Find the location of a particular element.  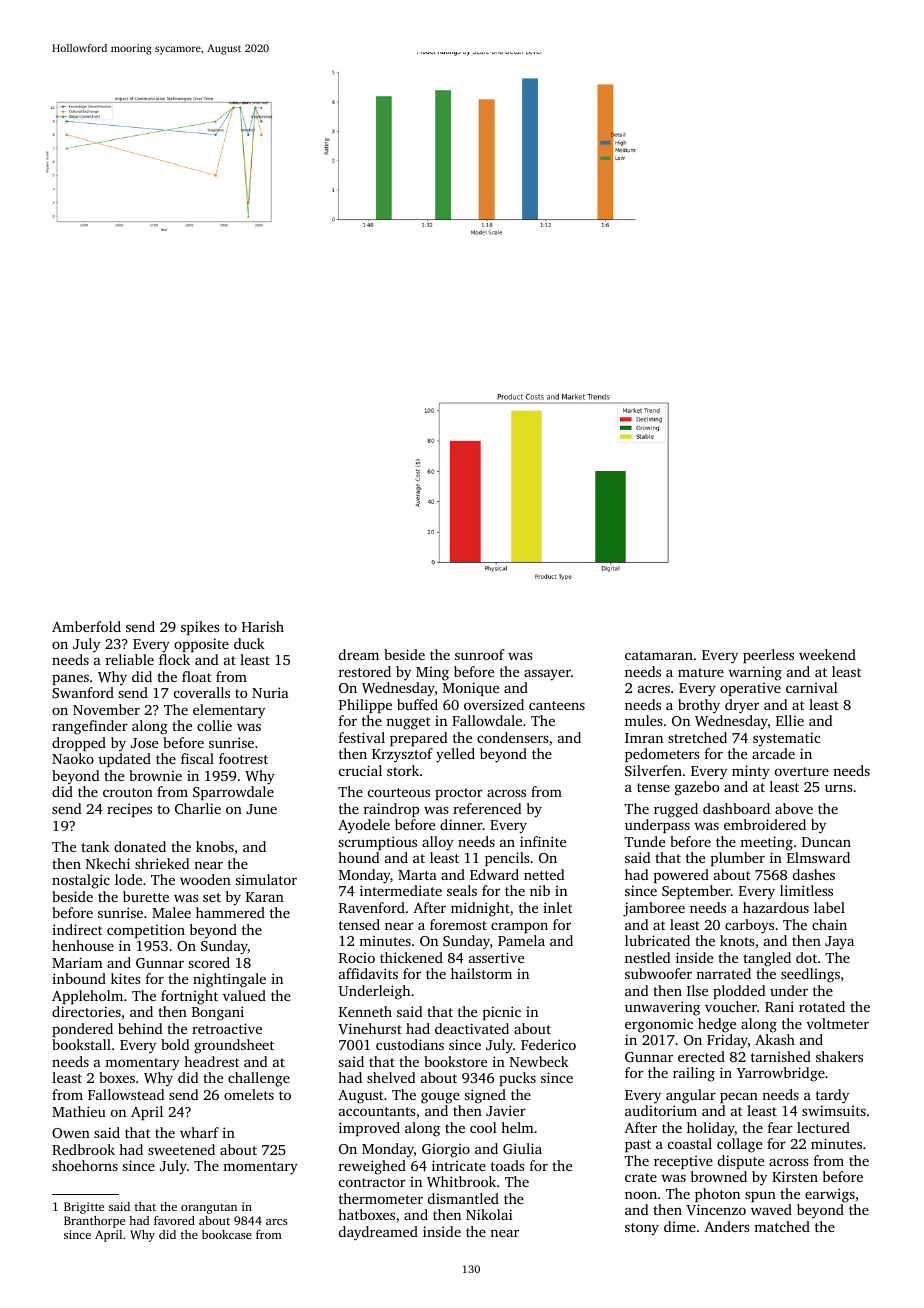

contractor is located at coordinates (372, 1182).
